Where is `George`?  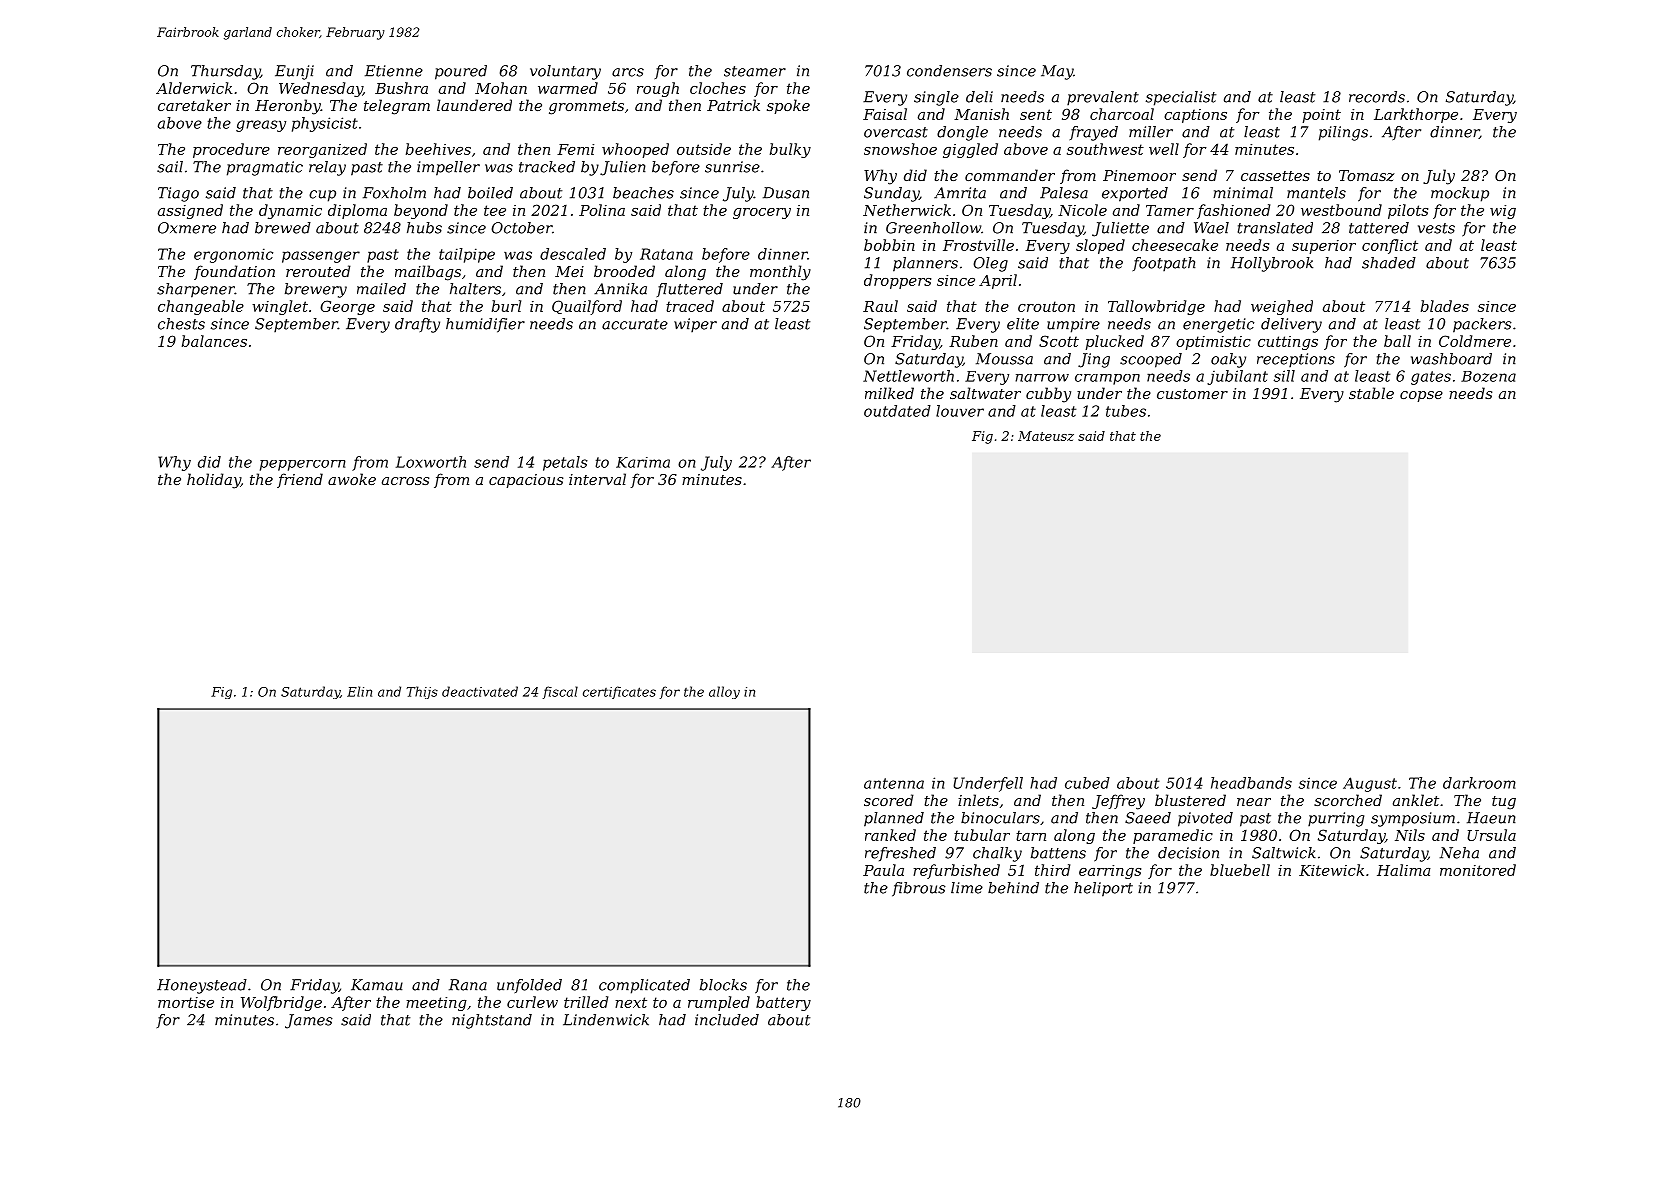
George is located at coordinates (347, 307).
